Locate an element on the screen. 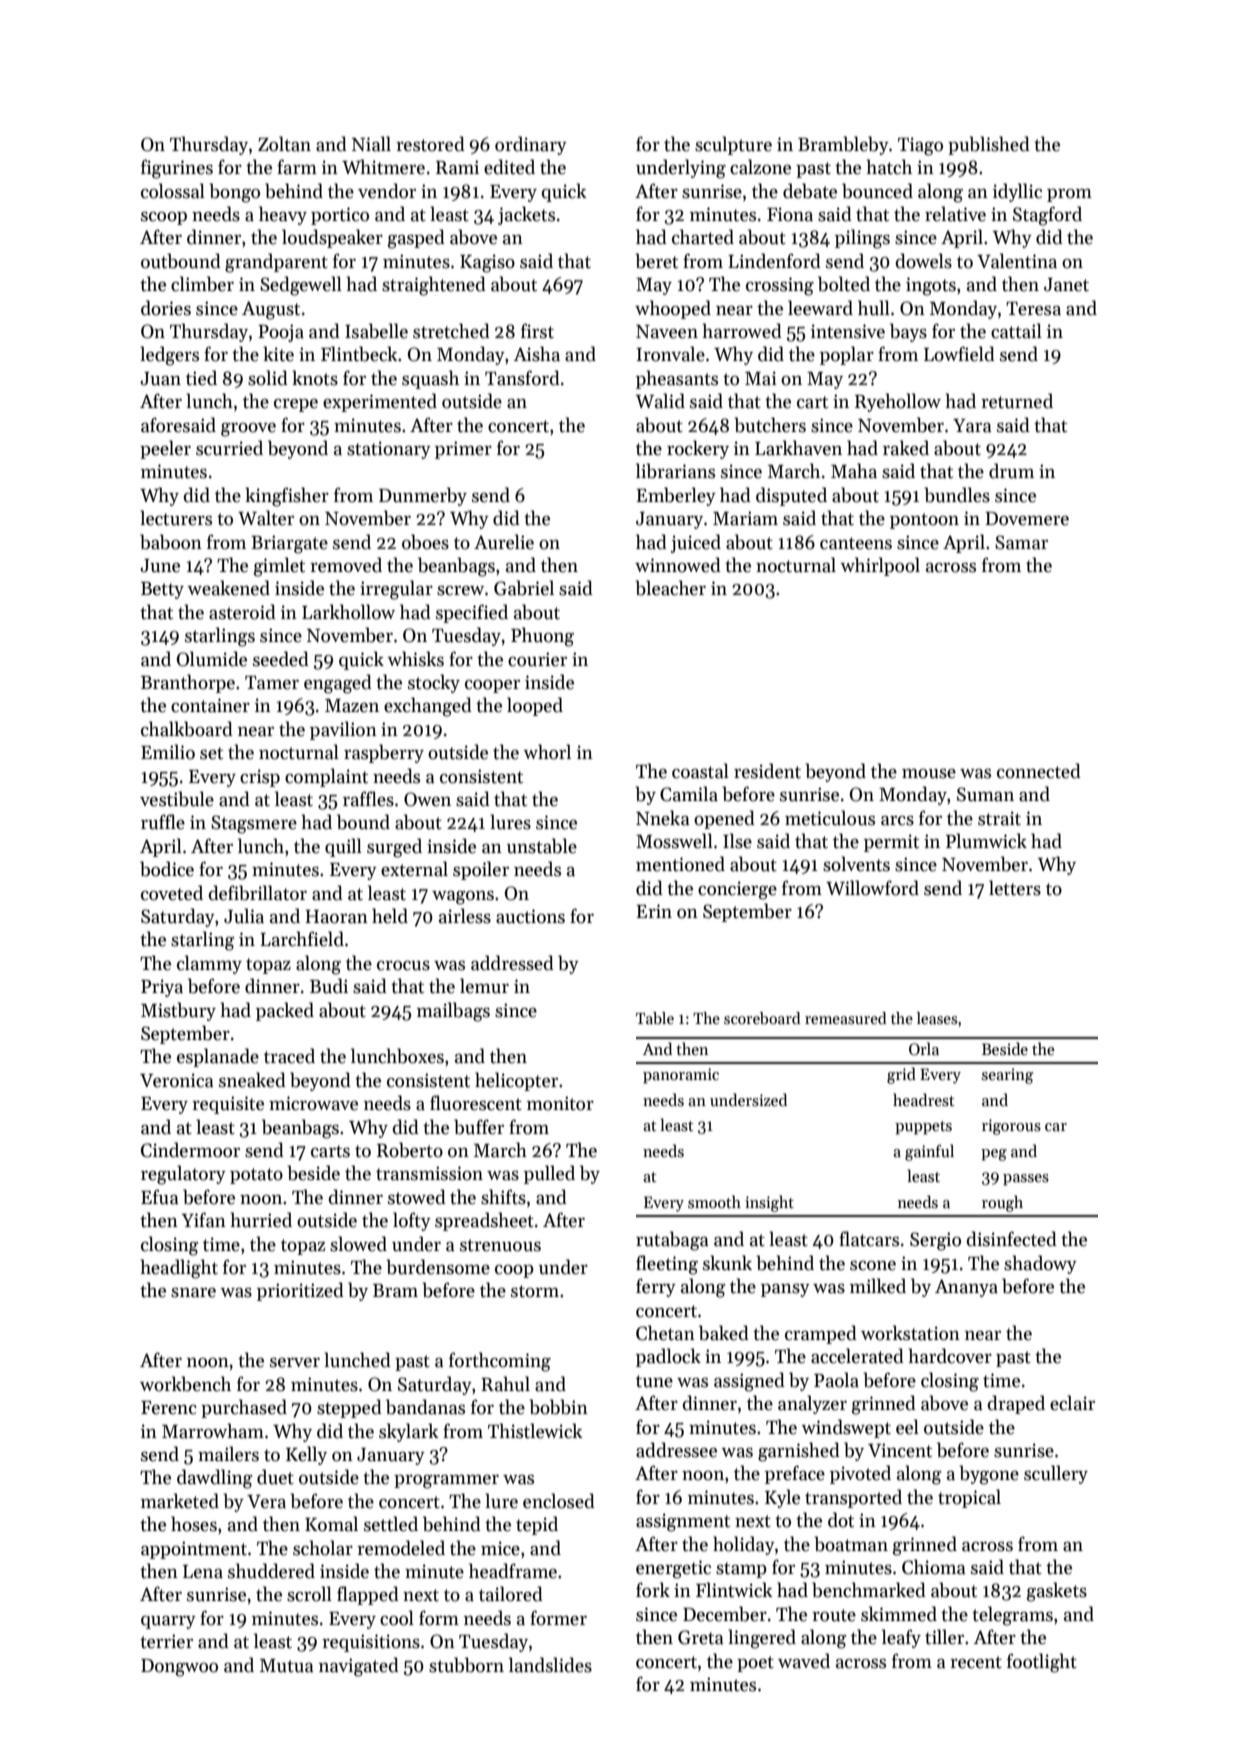 This screenshot has height=1751, width=1238. Olumide is located at coordinates (212, 659).
